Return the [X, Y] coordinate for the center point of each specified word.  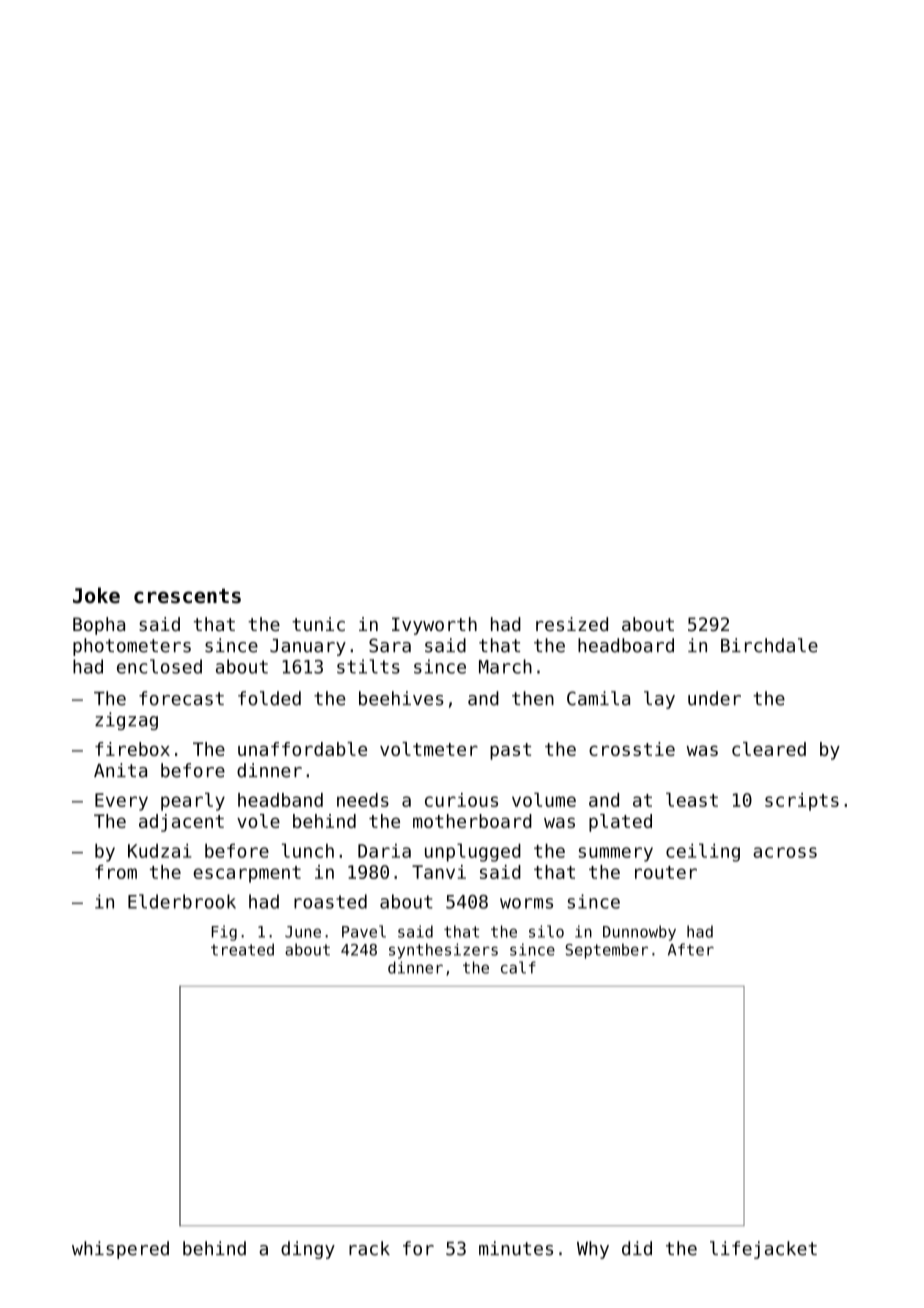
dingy [308, 1250]
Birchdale [769, 645]
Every [121, 802]
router [666, 872]
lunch [308, 850]
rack [369, 1248]
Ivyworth [434, 626]
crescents [187, 596]
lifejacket [763, 1250]
